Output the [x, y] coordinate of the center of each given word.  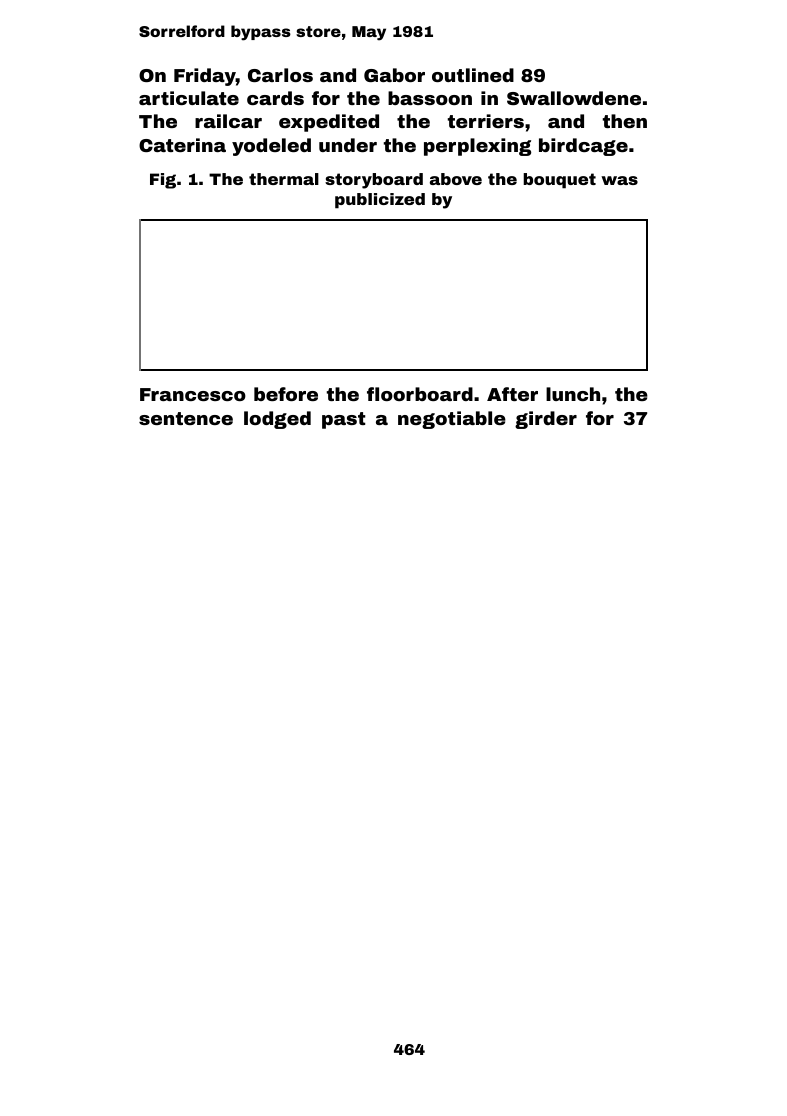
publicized [380, 201]
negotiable [452, 420]
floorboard [420, 394]
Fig [163, 181]
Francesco [193, 394]
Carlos [280, 75]
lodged [277, 420]
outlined [473, 75]
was [619, 180]
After [512, 394]
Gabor [394, 75]
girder [546, 420]
